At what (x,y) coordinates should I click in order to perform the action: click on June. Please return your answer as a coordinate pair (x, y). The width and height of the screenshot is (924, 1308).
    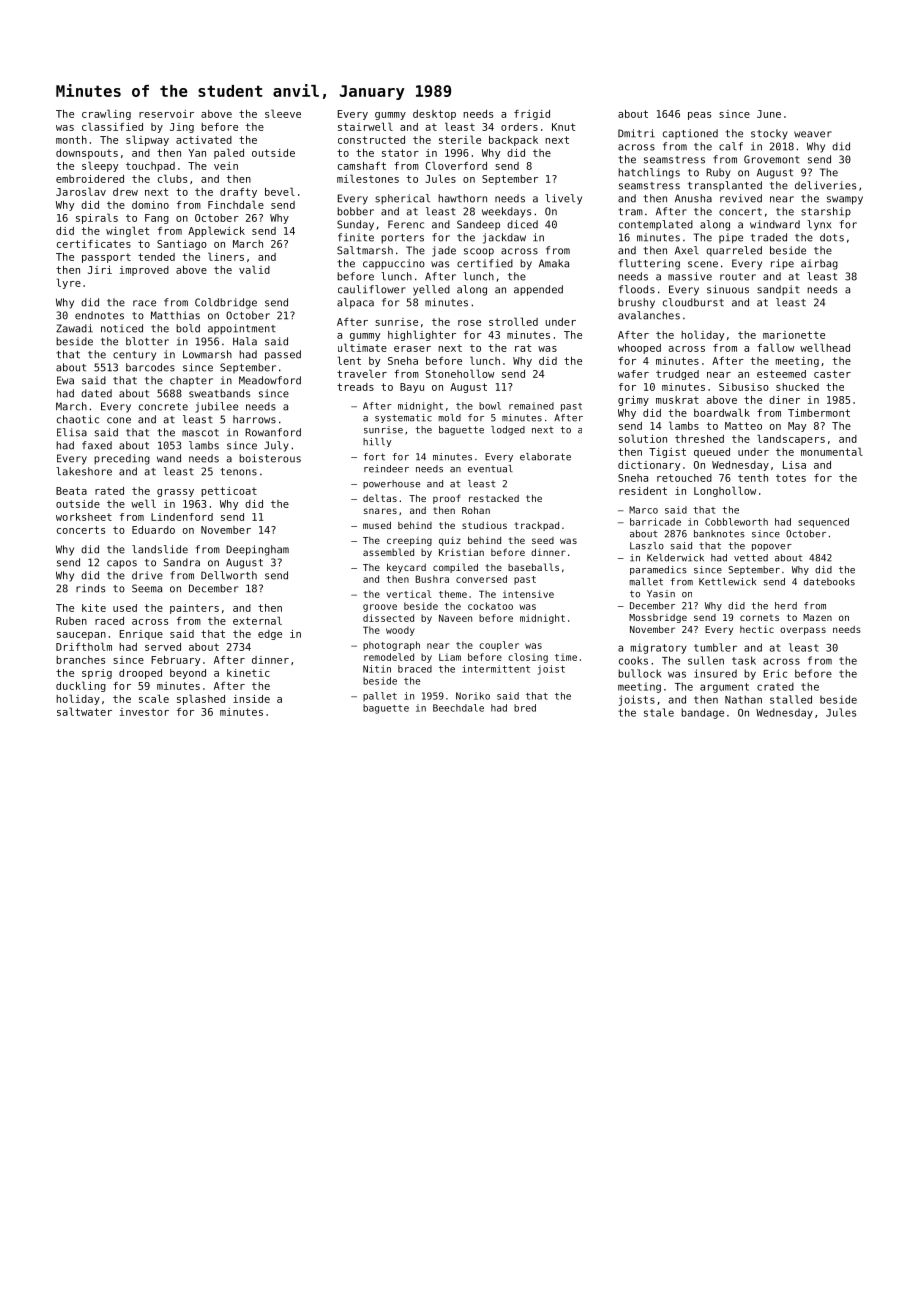
    Looking at the image, I should click on (769, 114).
